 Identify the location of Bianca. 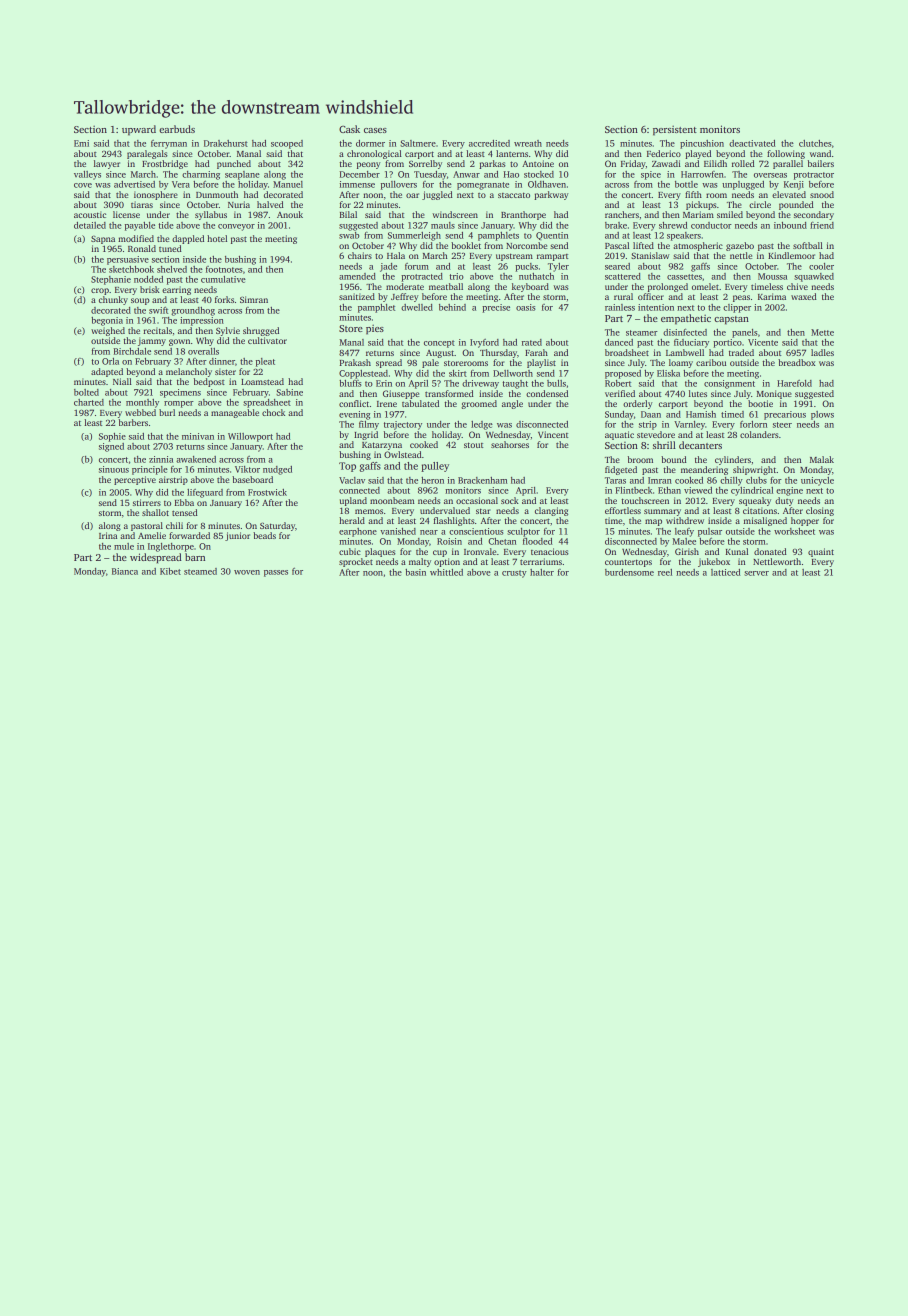
(125, 571).
